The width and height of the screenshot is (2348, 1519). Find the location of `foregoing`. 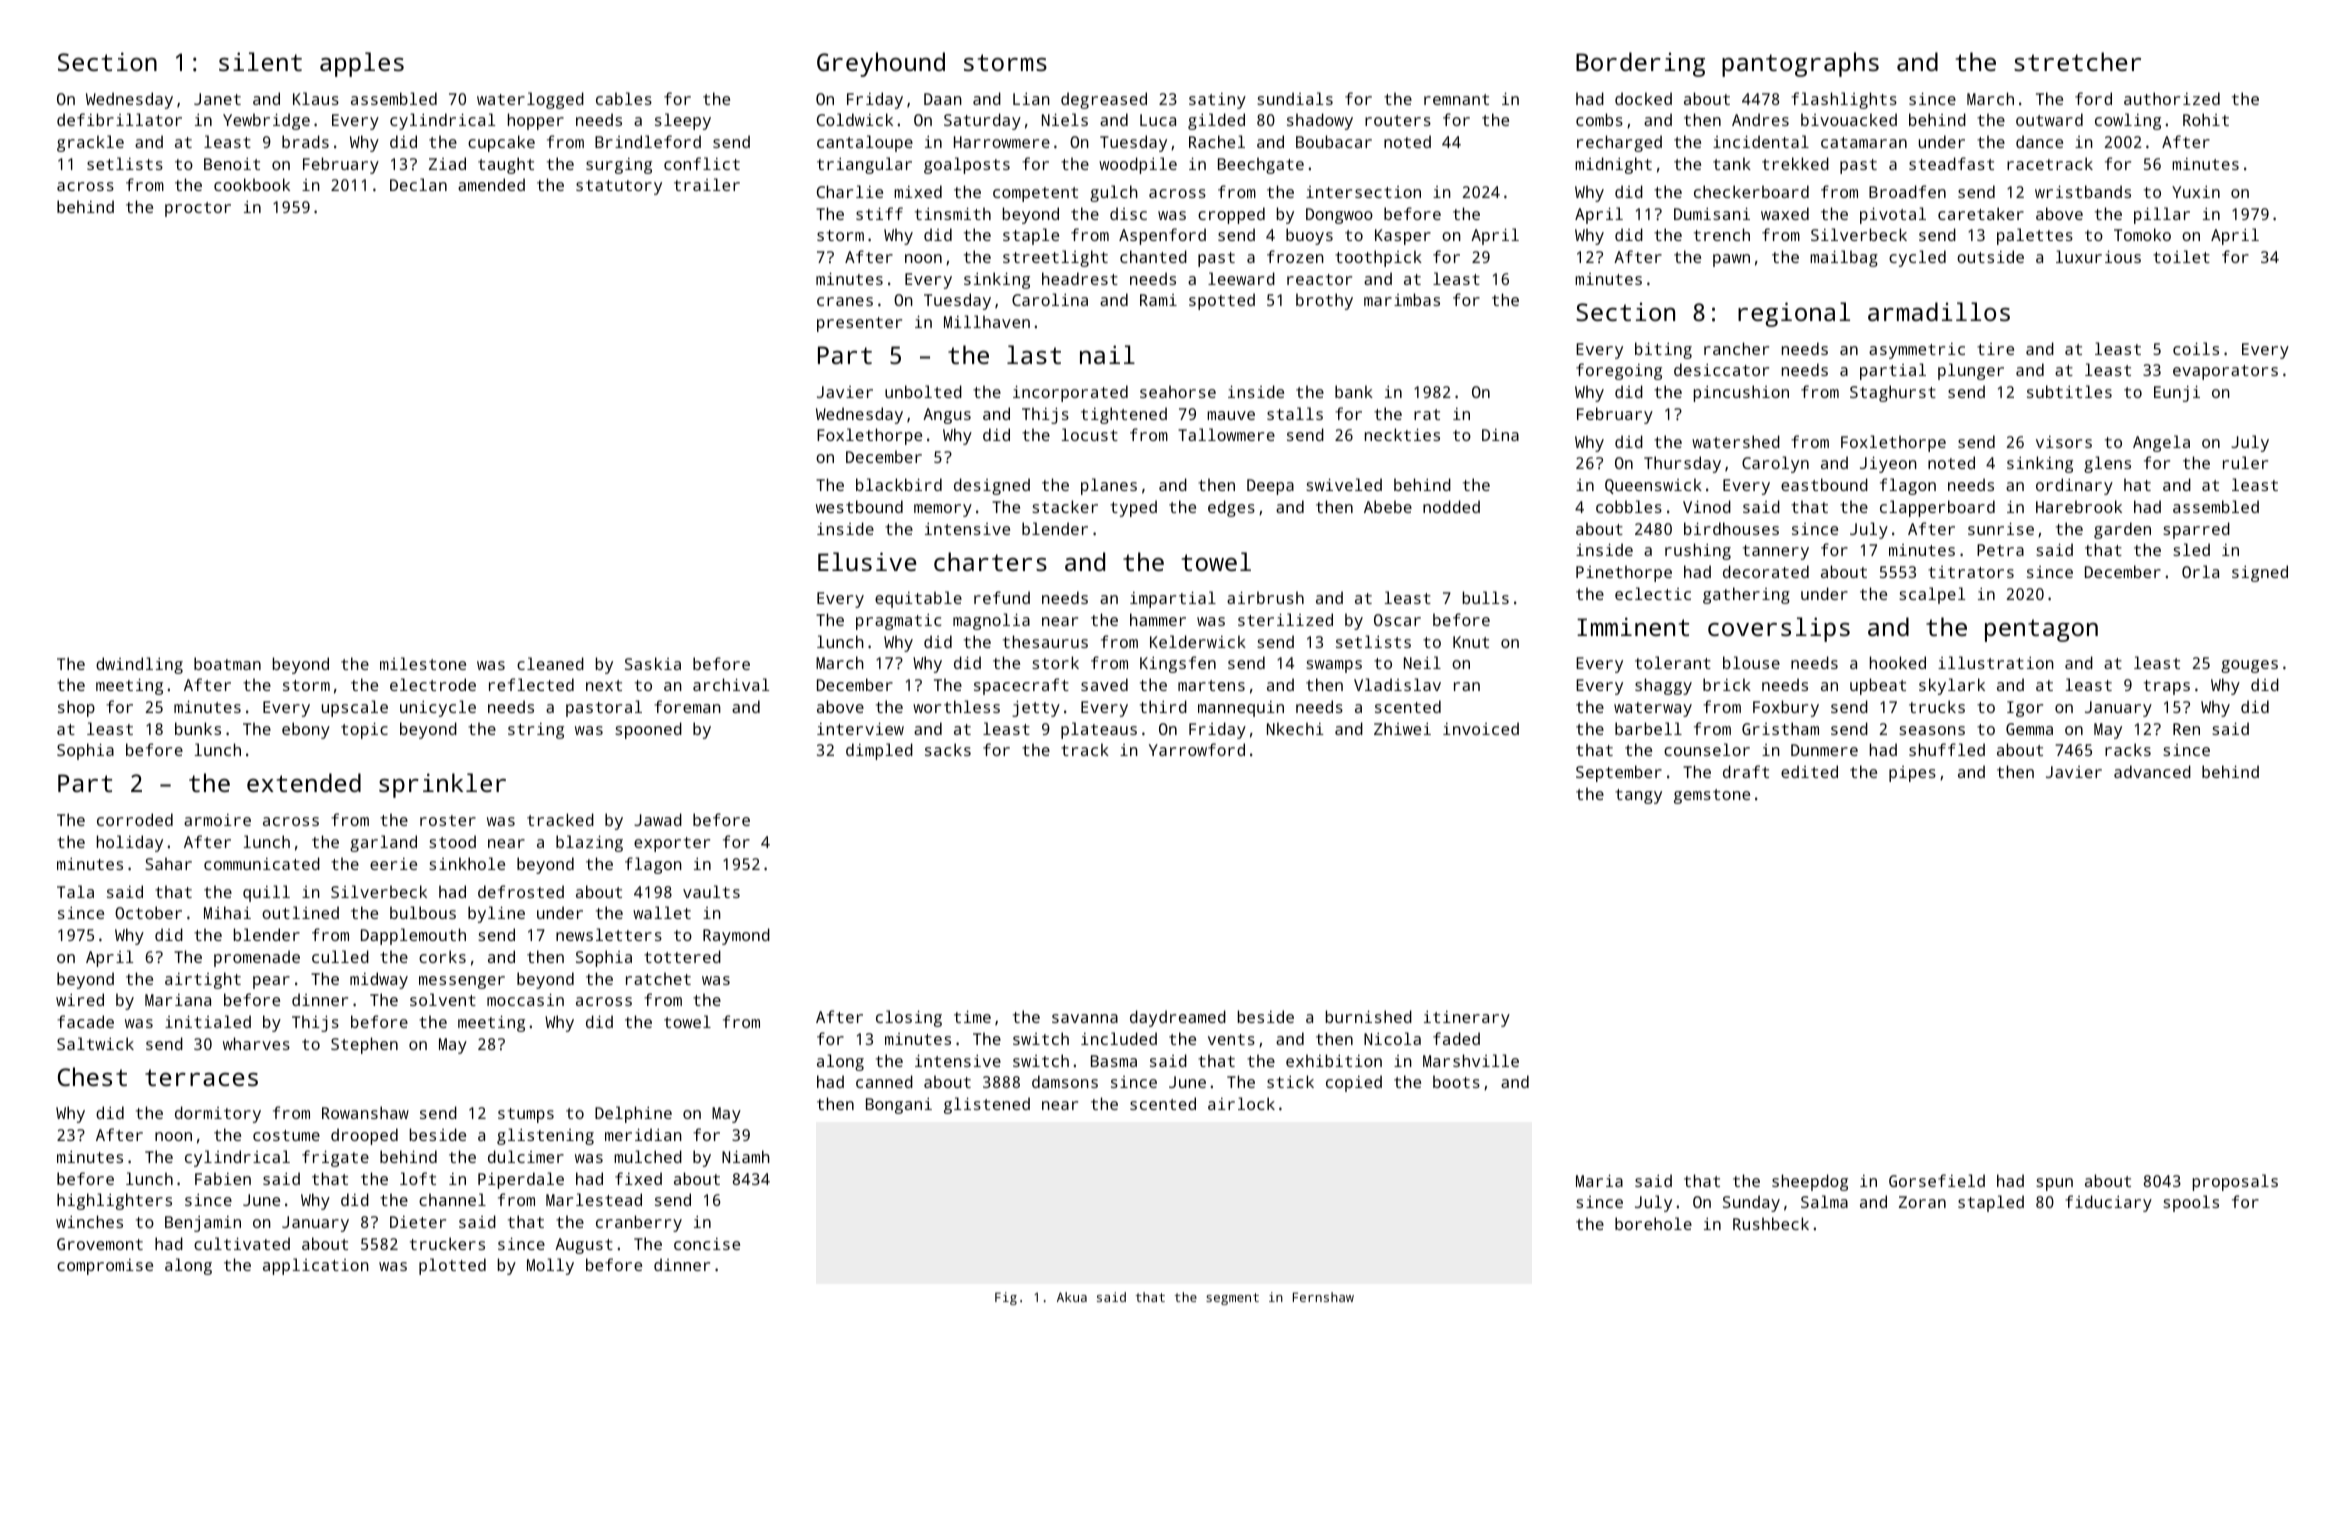

foregoing is located at coordinates (1619, 371).
